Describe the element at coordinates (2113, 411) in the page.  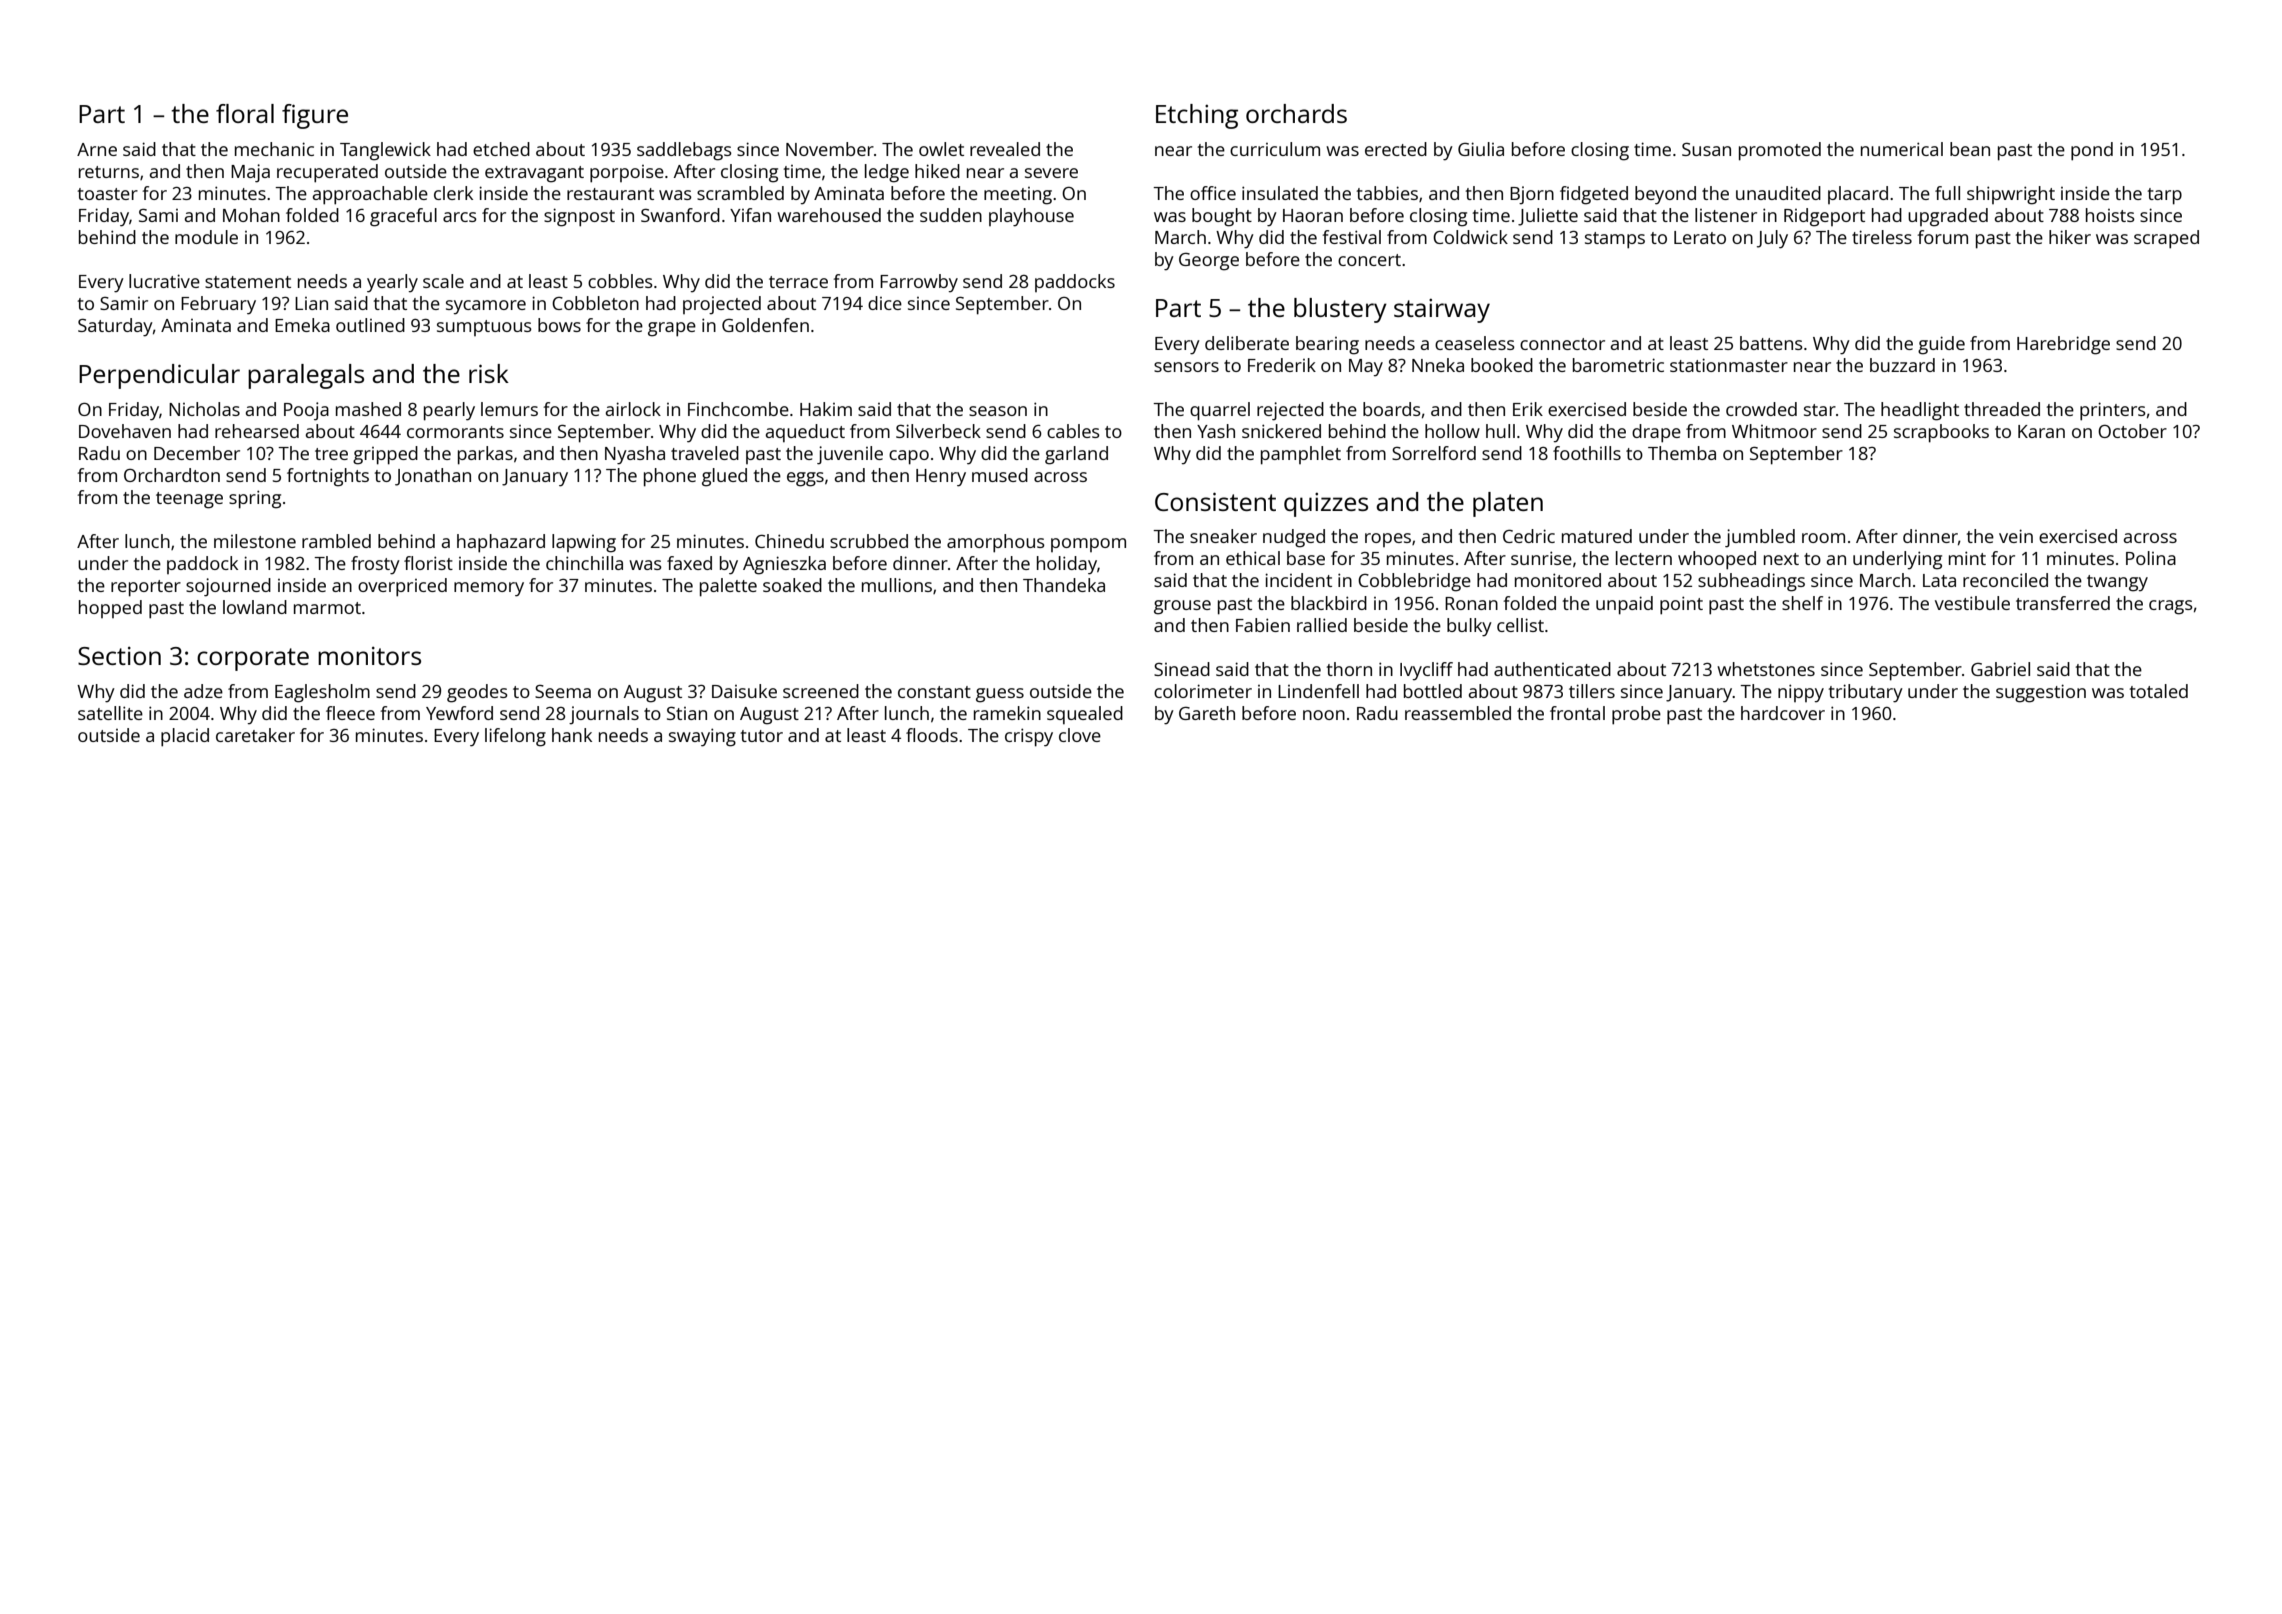
I see `printers` at that location.
